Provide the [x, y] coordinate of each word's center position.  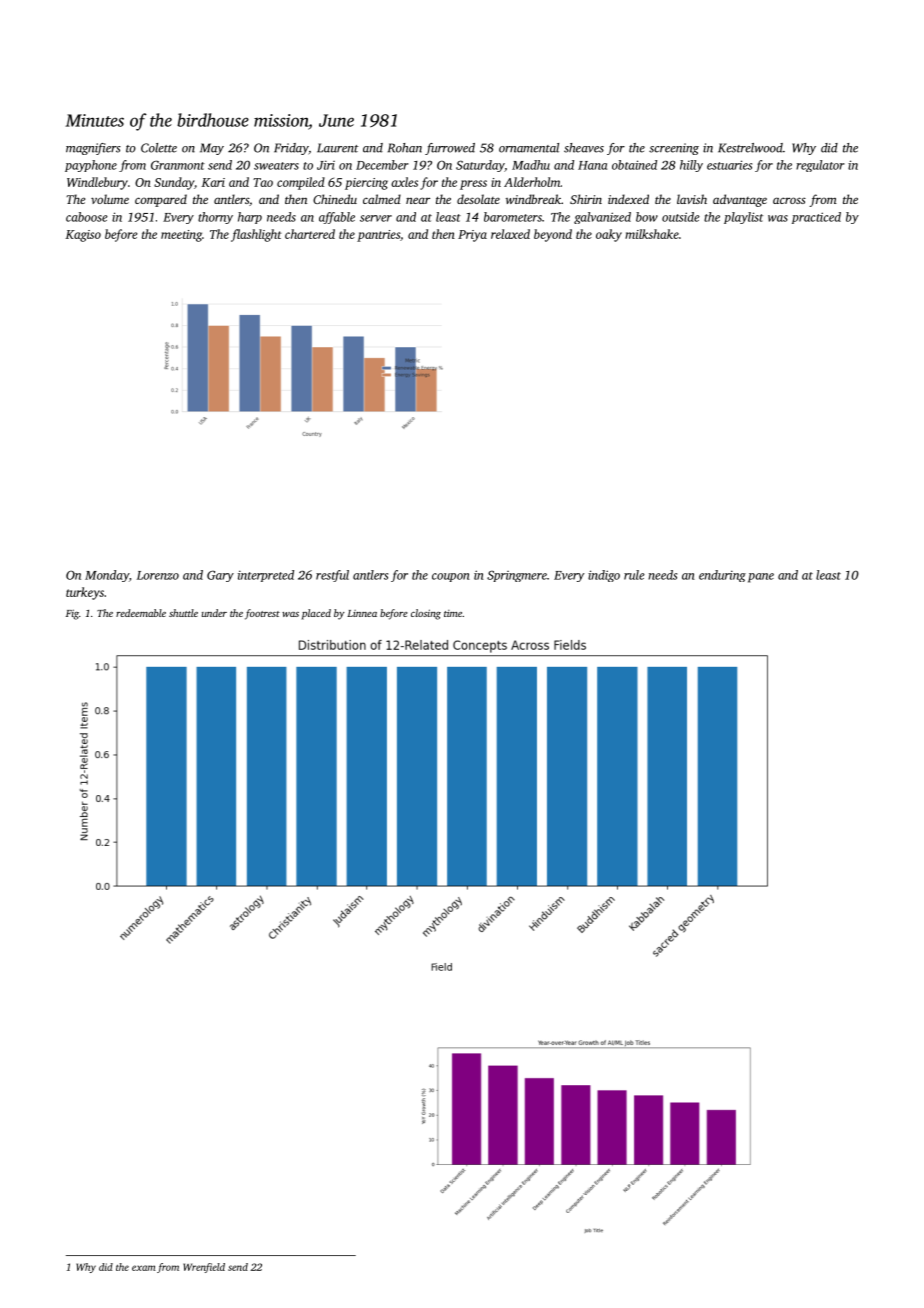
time [453, 613]
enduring [722, 576]
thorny [215, 218]
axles [404, 182]
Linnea [362, 613]
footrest [262, 614]
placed [316, 614]
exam [143, 1268]
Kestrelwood [750, 148]
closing [426, 614]
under [214, 613]
